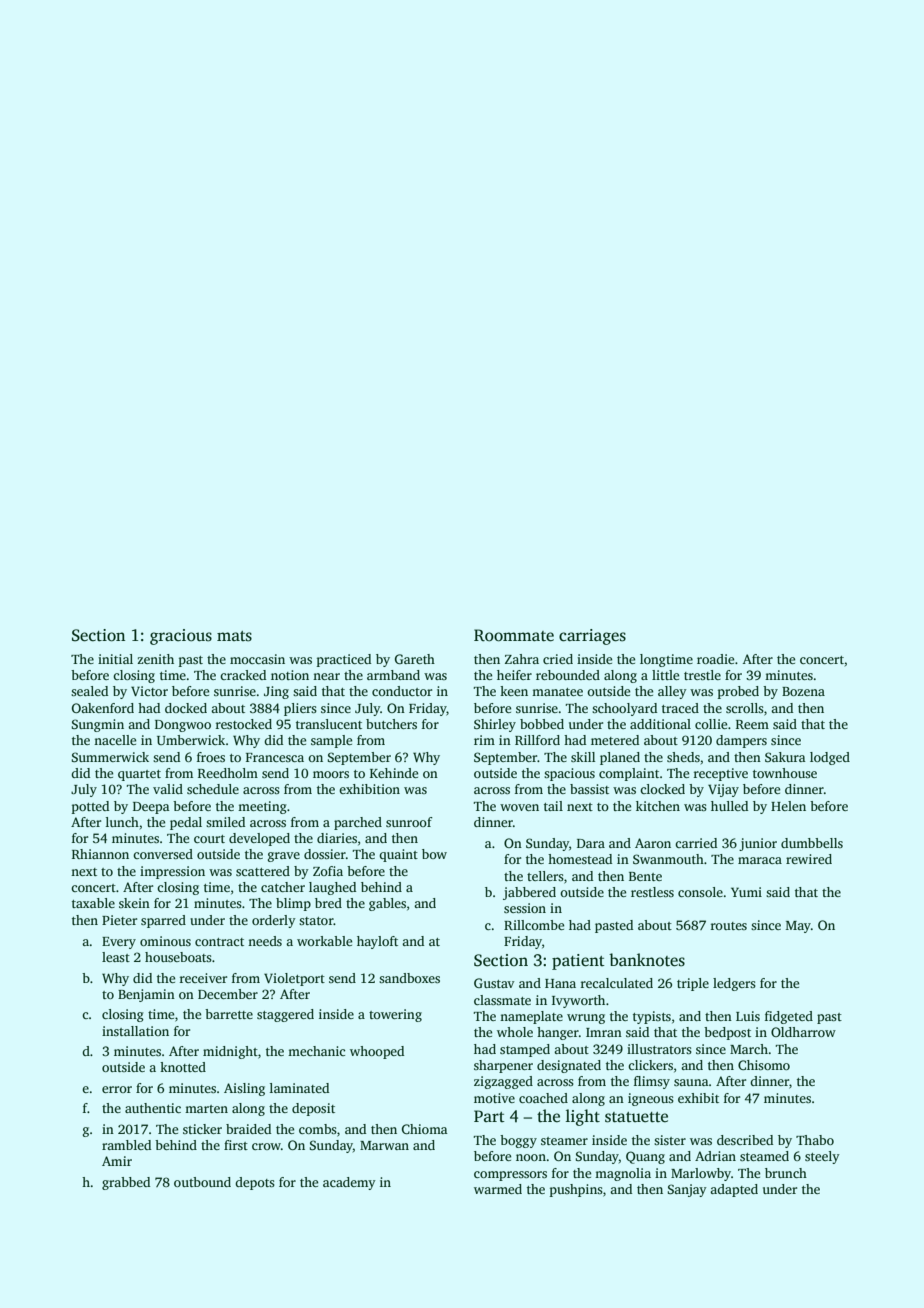 The width and height of the document is (924, 1308). What do you see at coordinates (647, 960) in the document?
I see `banknotes` at bounding box center [647, 960].
